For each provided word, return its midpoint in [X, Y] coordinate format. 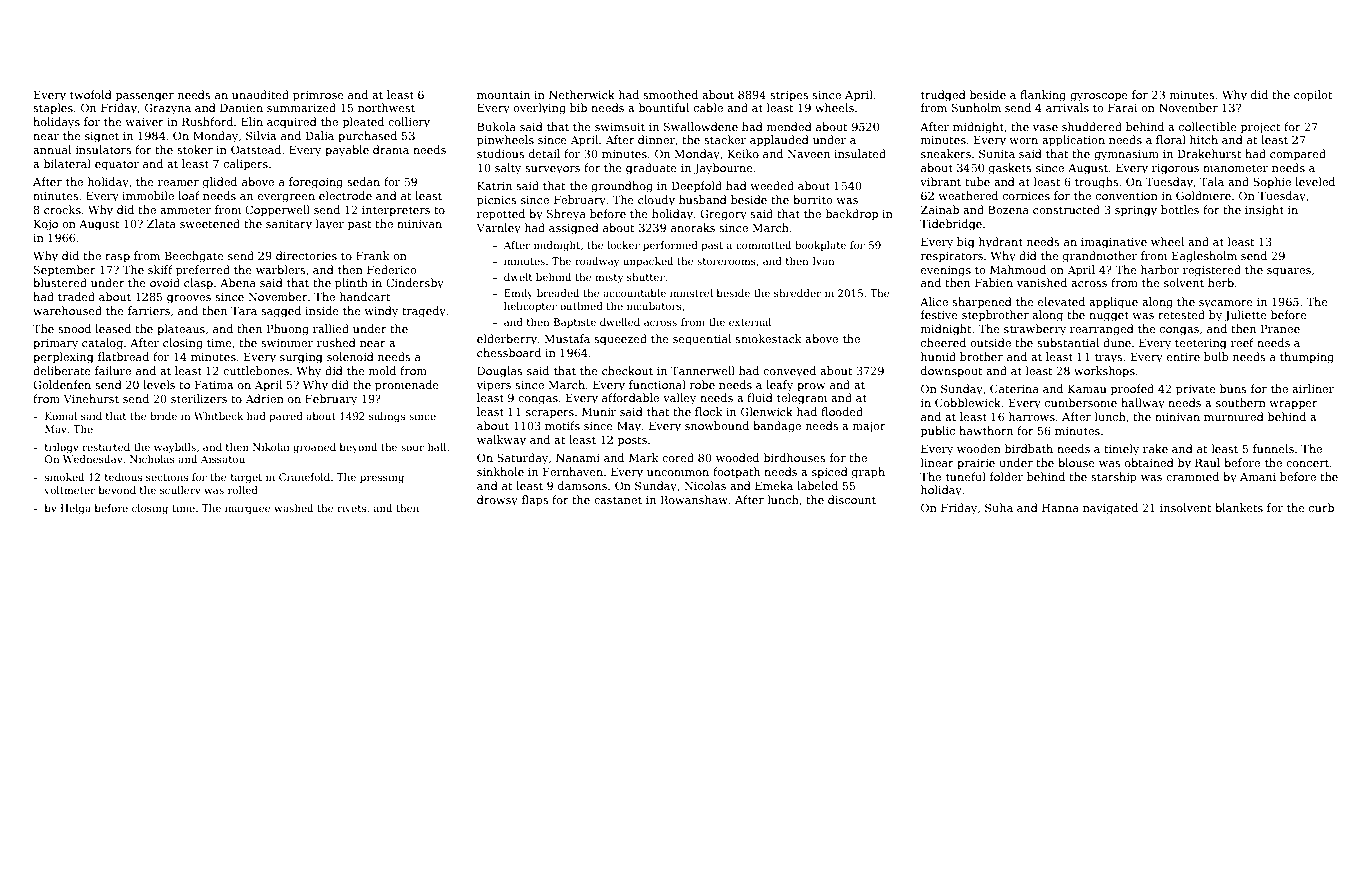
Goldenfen [62, 384]
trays [1108, 358]
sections [167, 477]
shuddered [1092, 126]
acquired [292, 123]
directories [306, 255]
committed [763, 245]
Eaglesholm [1204, 257]
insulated [860, 153]
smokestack [768, 338]
